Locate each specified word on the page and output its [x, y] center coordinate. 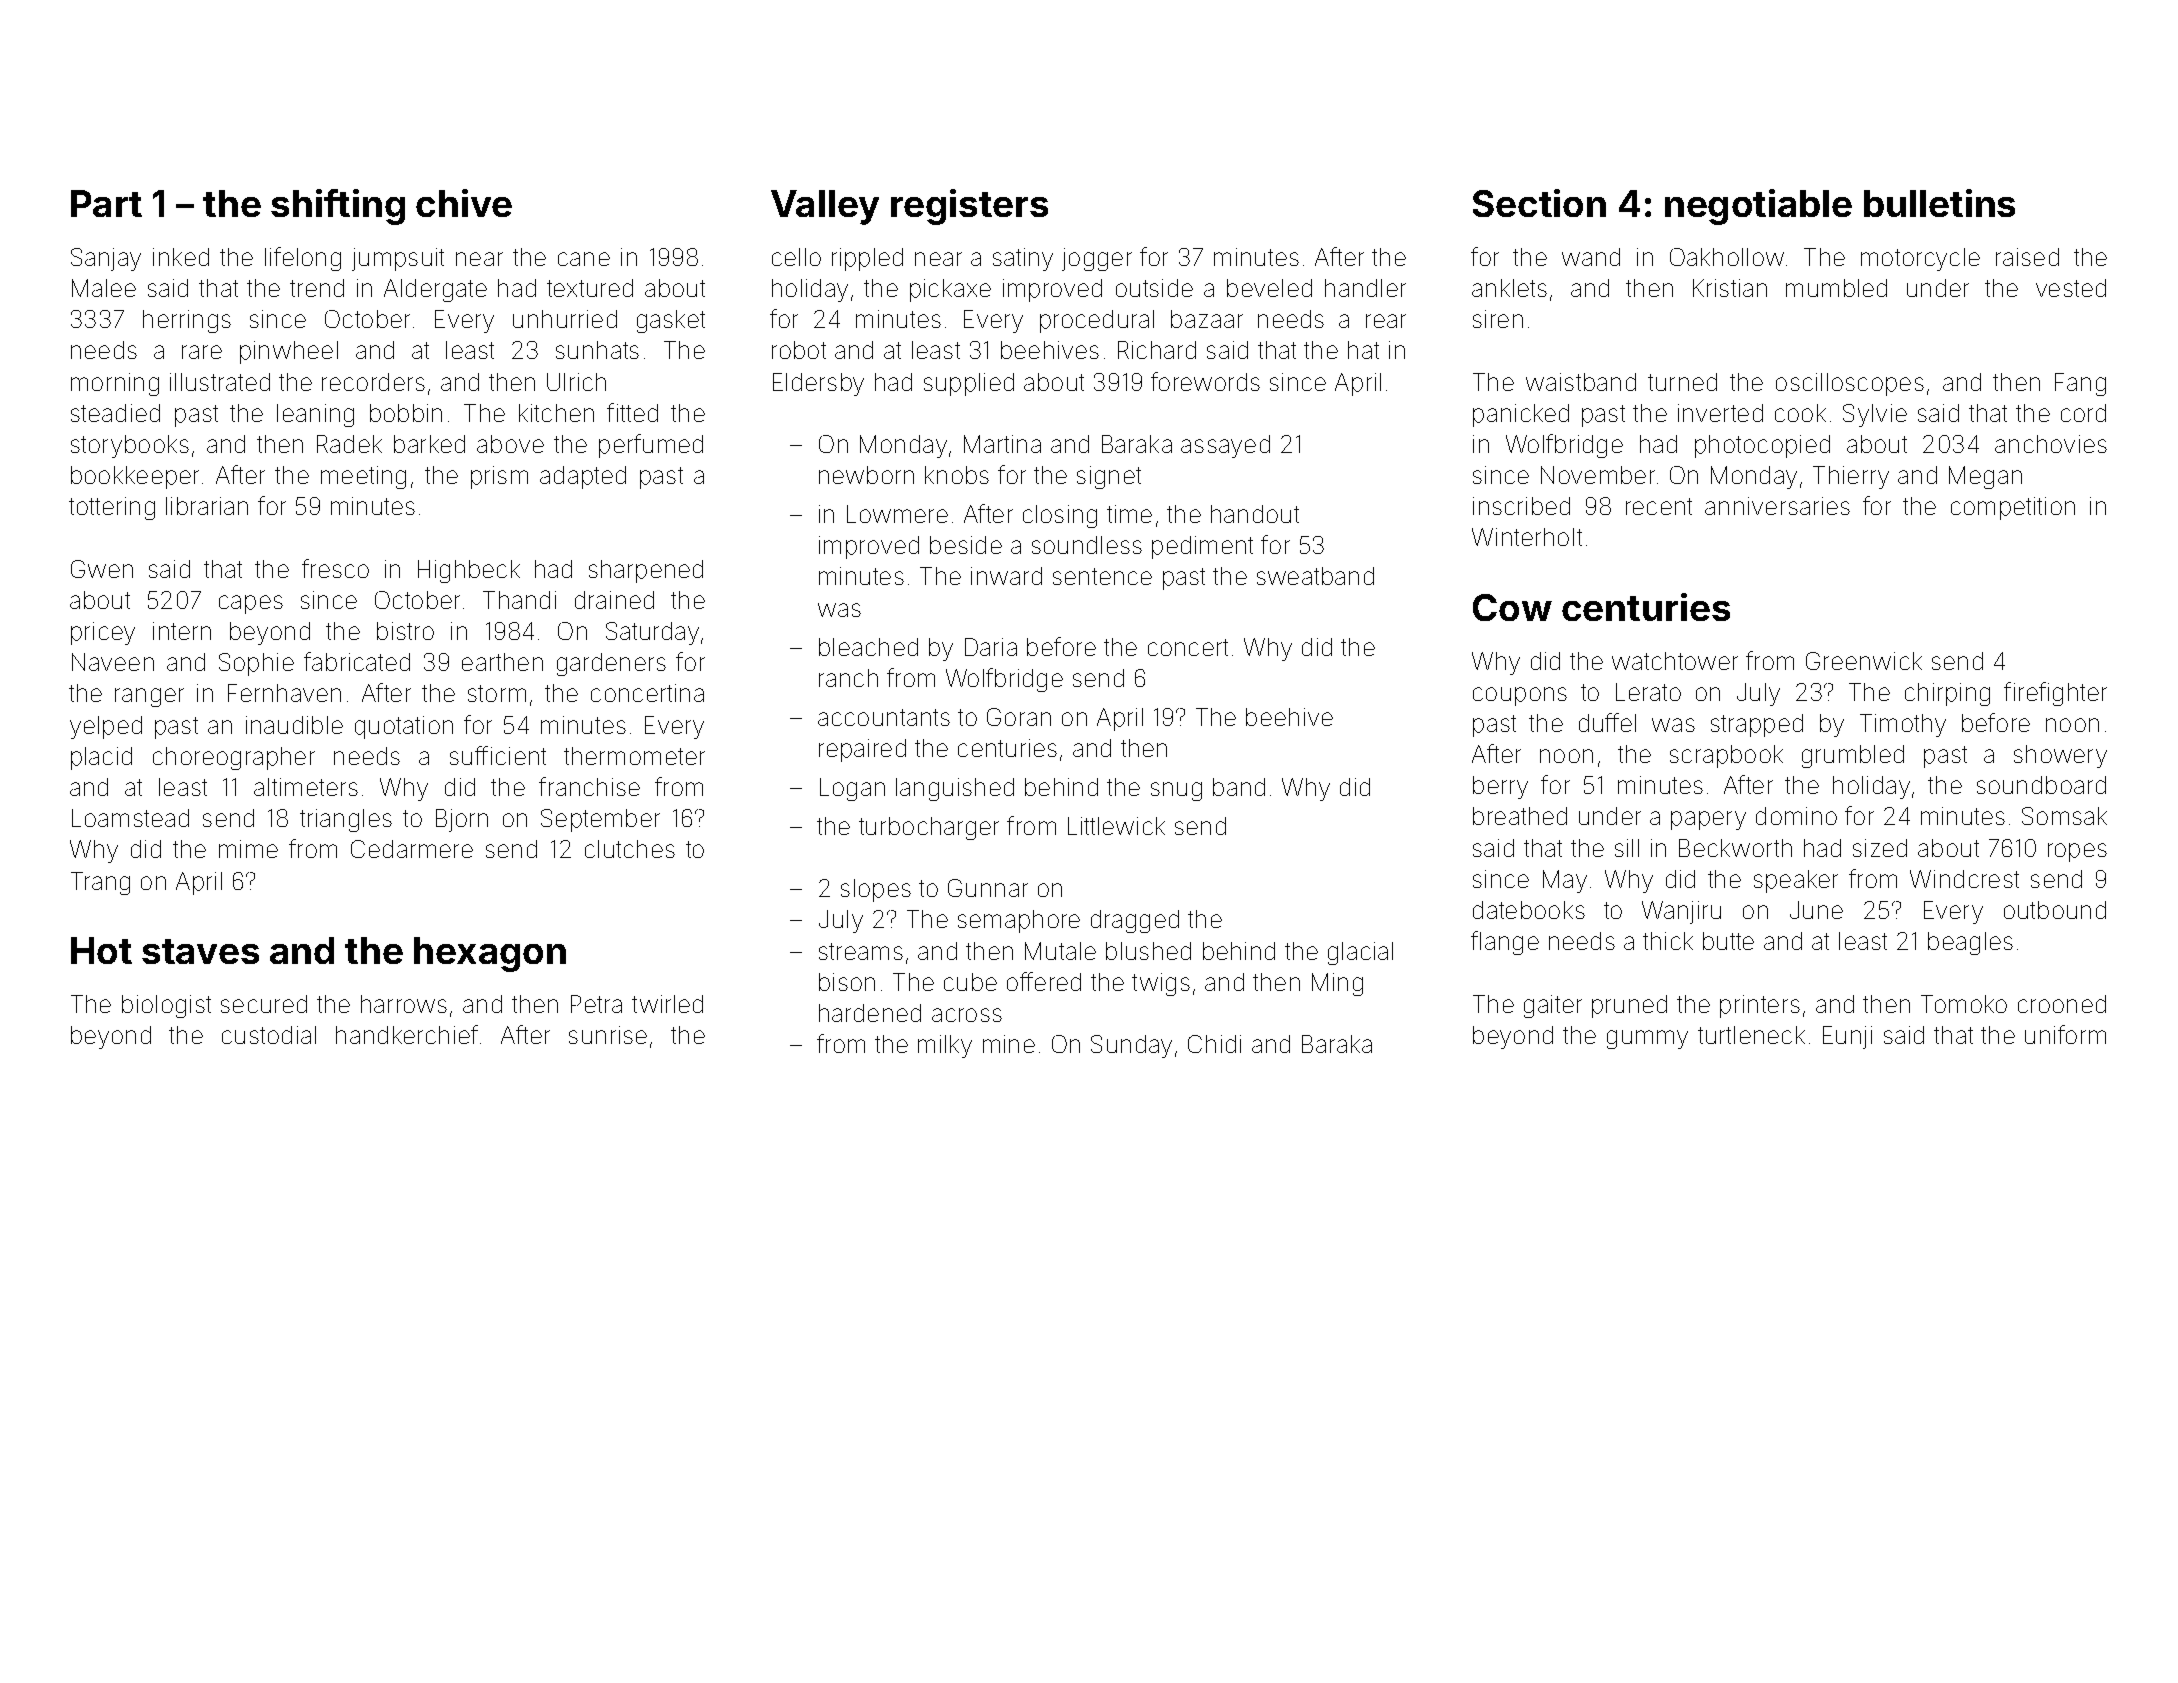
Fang [2080, 384]
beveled [1269, 288]
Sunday [1131, 1046]
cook [1800, 413]
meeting [363, 477]
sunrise [608, 1035]
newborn [866, 475]
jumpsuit [398, 259]
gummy [1647, 1039]
